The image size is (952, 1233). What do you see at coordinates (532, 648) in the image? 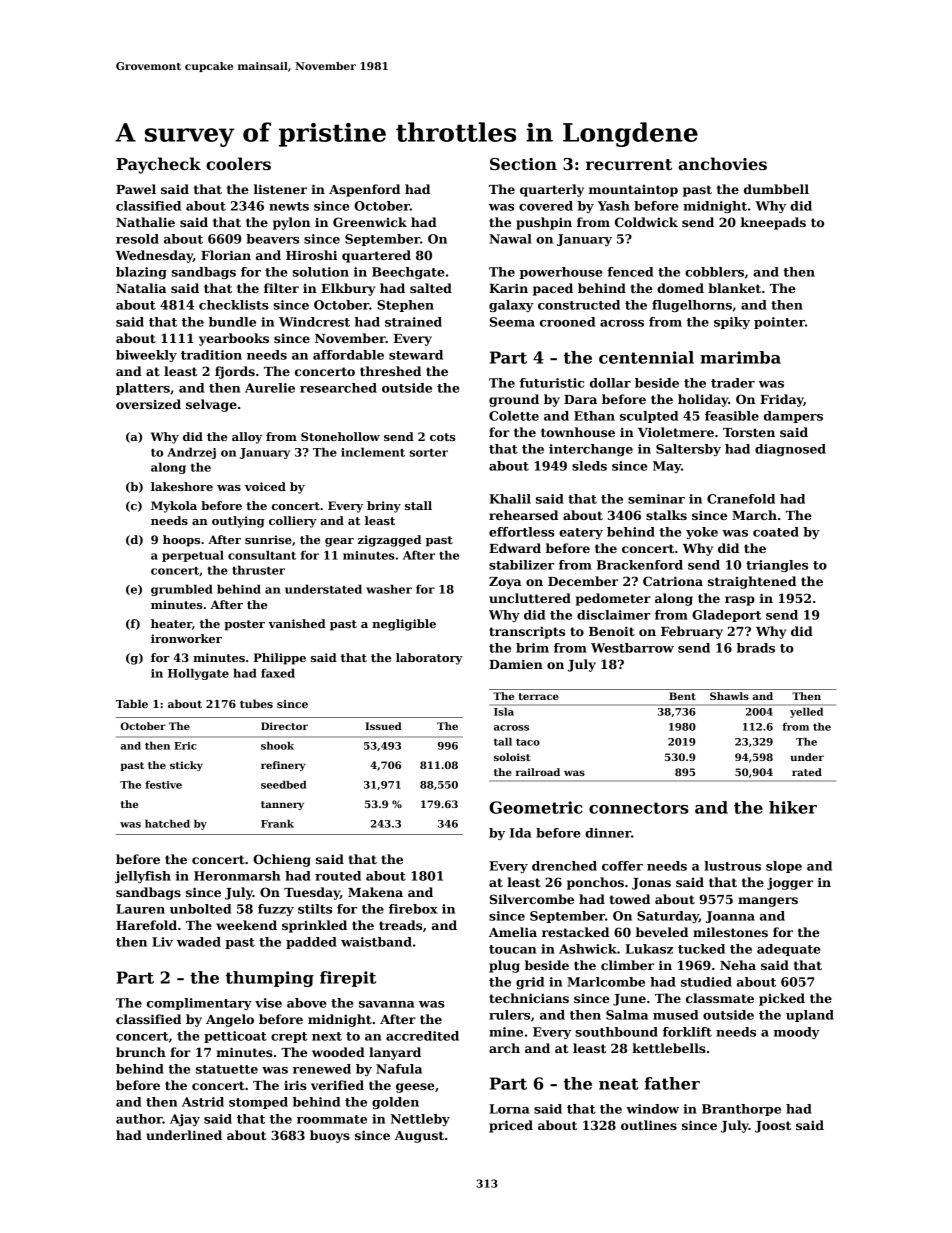
I see `brim` at bounding box center [532, 648].
